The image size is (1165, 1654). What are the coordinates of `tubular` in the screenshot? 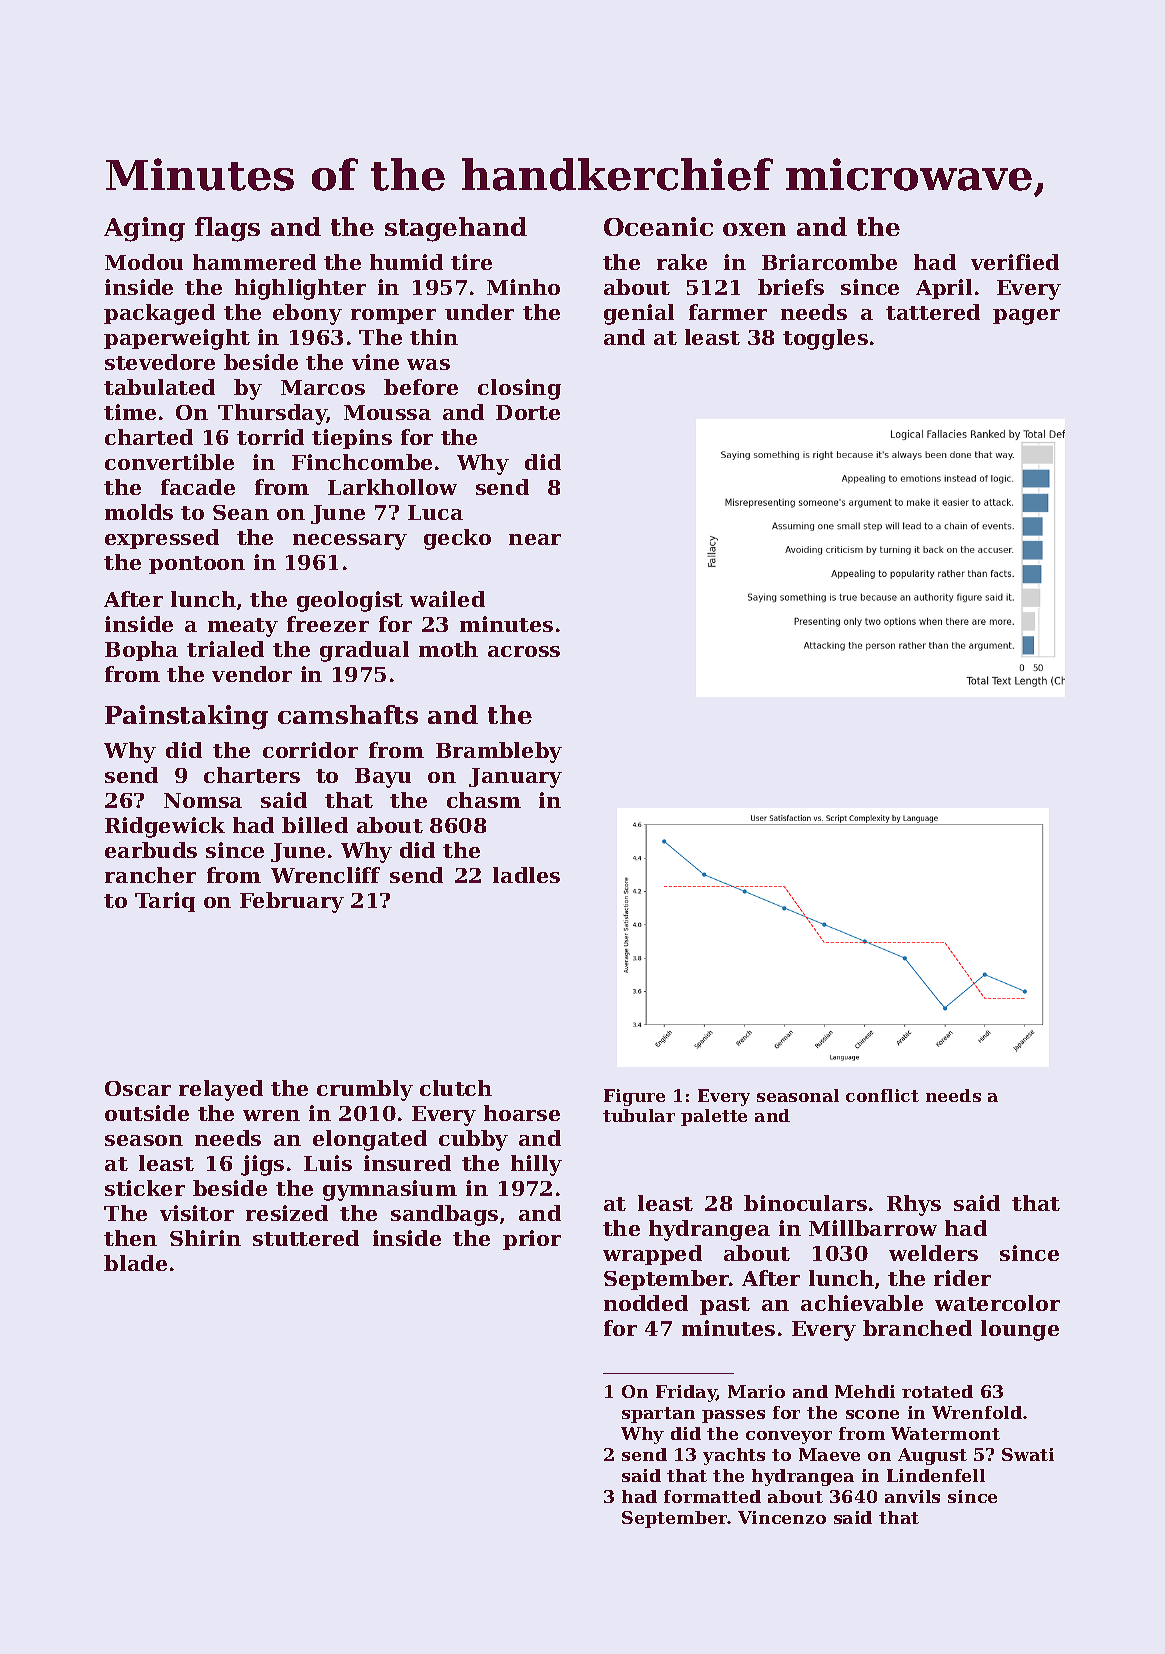 It's located at (639, 1115).
